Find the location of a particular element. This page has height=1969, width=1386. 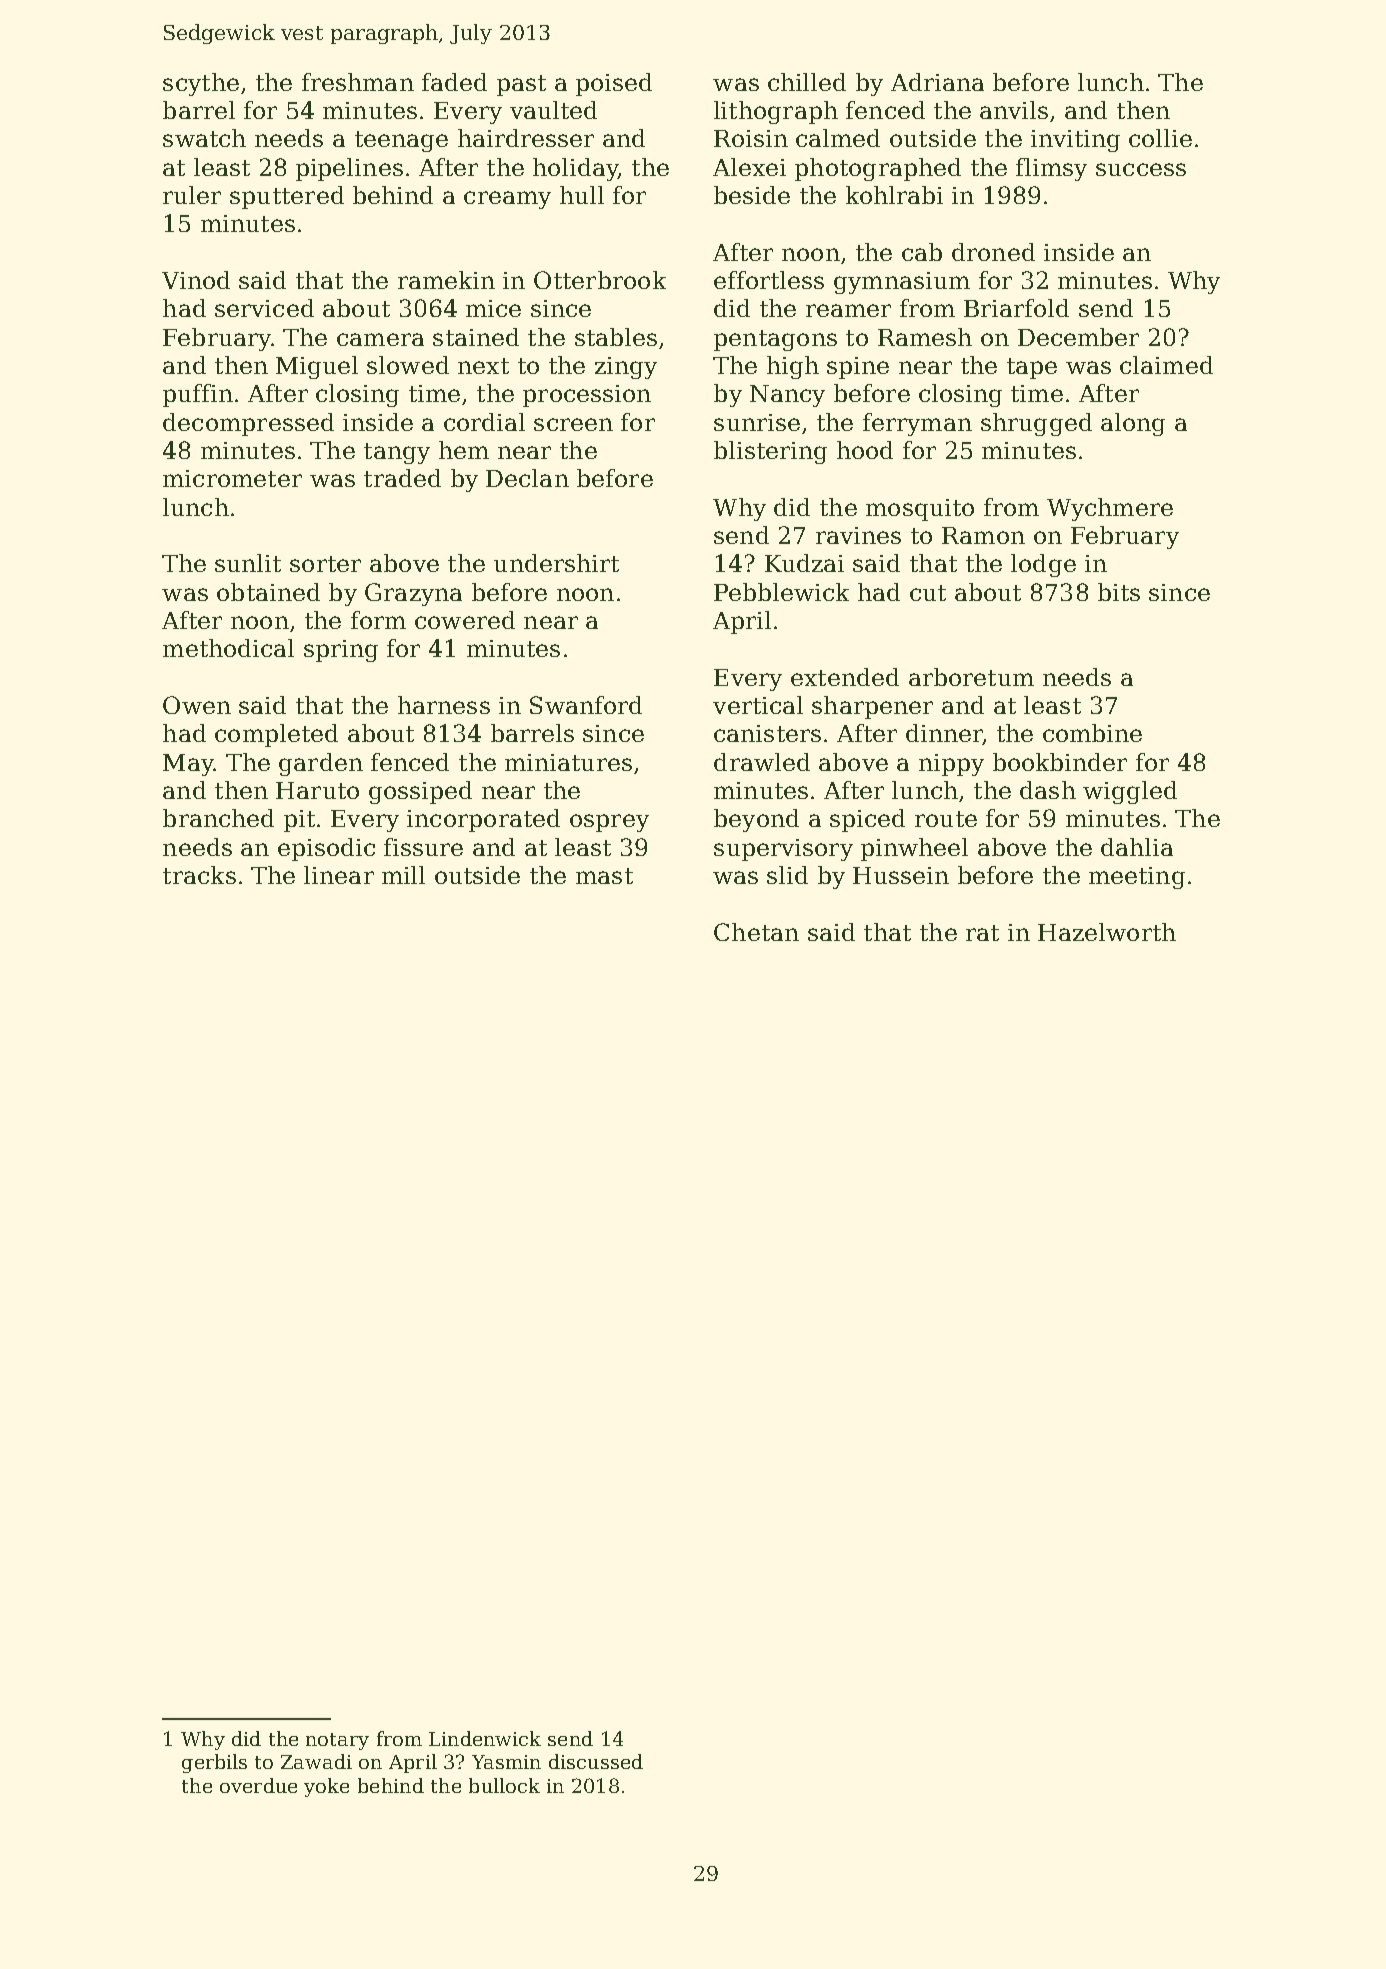

Hazelworth is located at coordinates (1107, 932).
